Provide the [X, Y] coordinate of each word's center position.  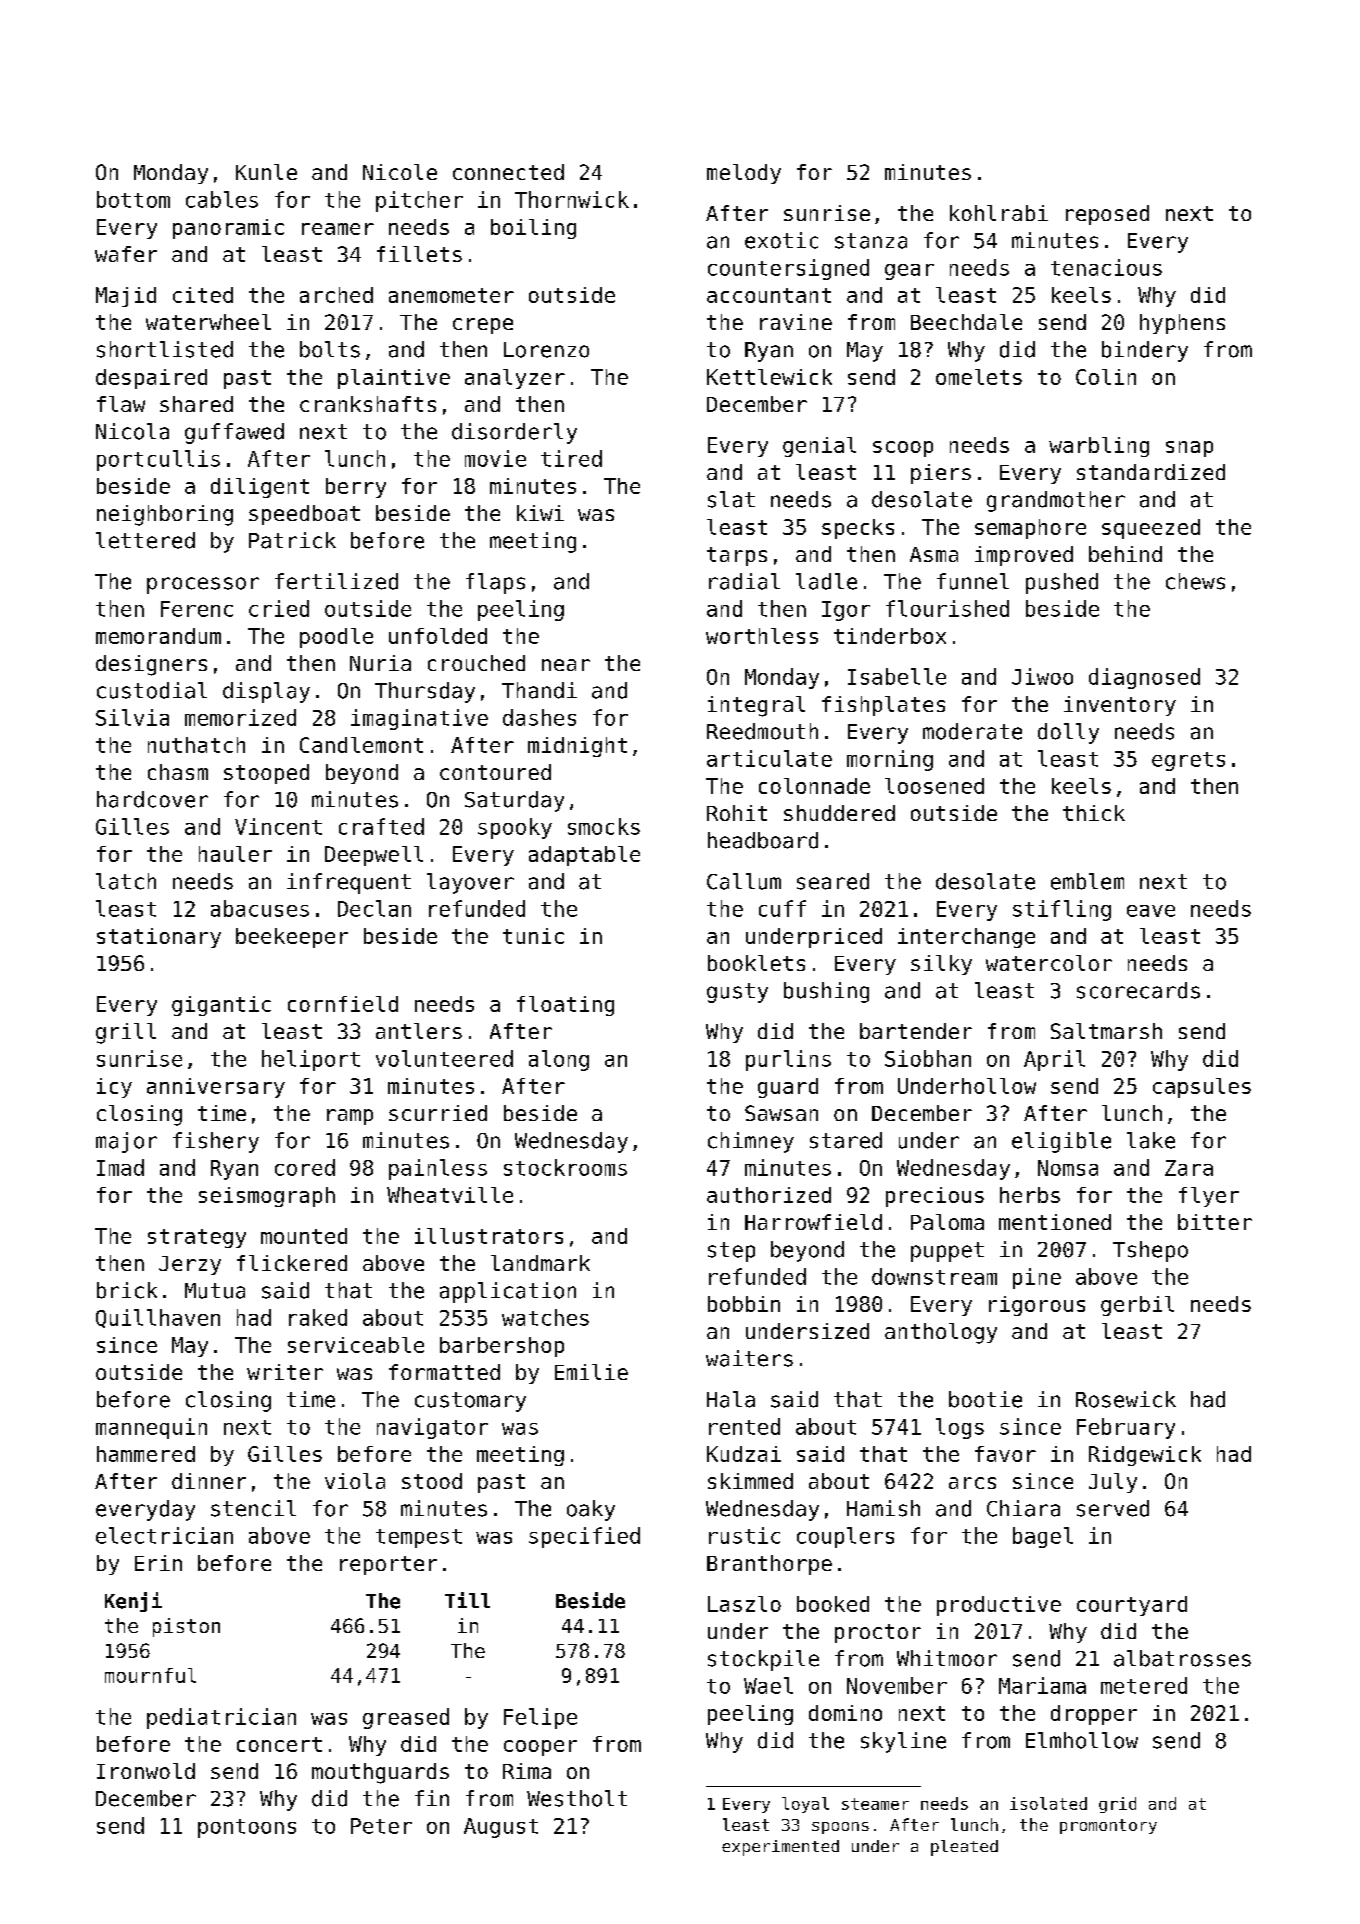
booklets [756, 963]
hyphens [1182, 324]
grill [126, 1033]
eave [1151, 911]
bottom [133, 199]
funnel [973, 581]
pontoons [247, 1828]
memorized [240, 717]
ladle [826, 581]
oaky [591, 1510]
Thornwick [572, 199]
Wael [768, 1685]
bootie [985, 1399]
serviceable [356, 1345]
